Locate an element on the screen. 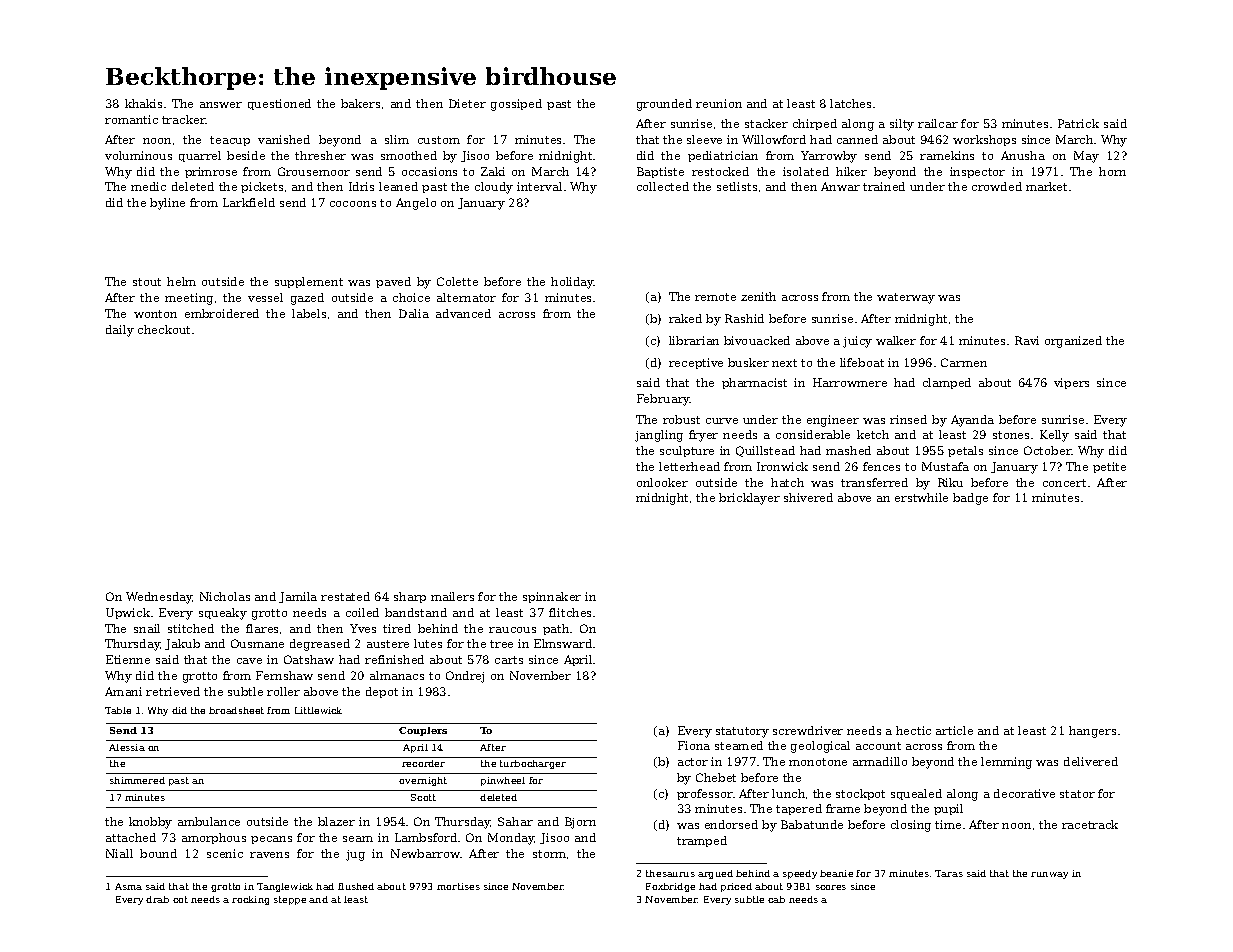  professor is located at coordinates (705, 794).
